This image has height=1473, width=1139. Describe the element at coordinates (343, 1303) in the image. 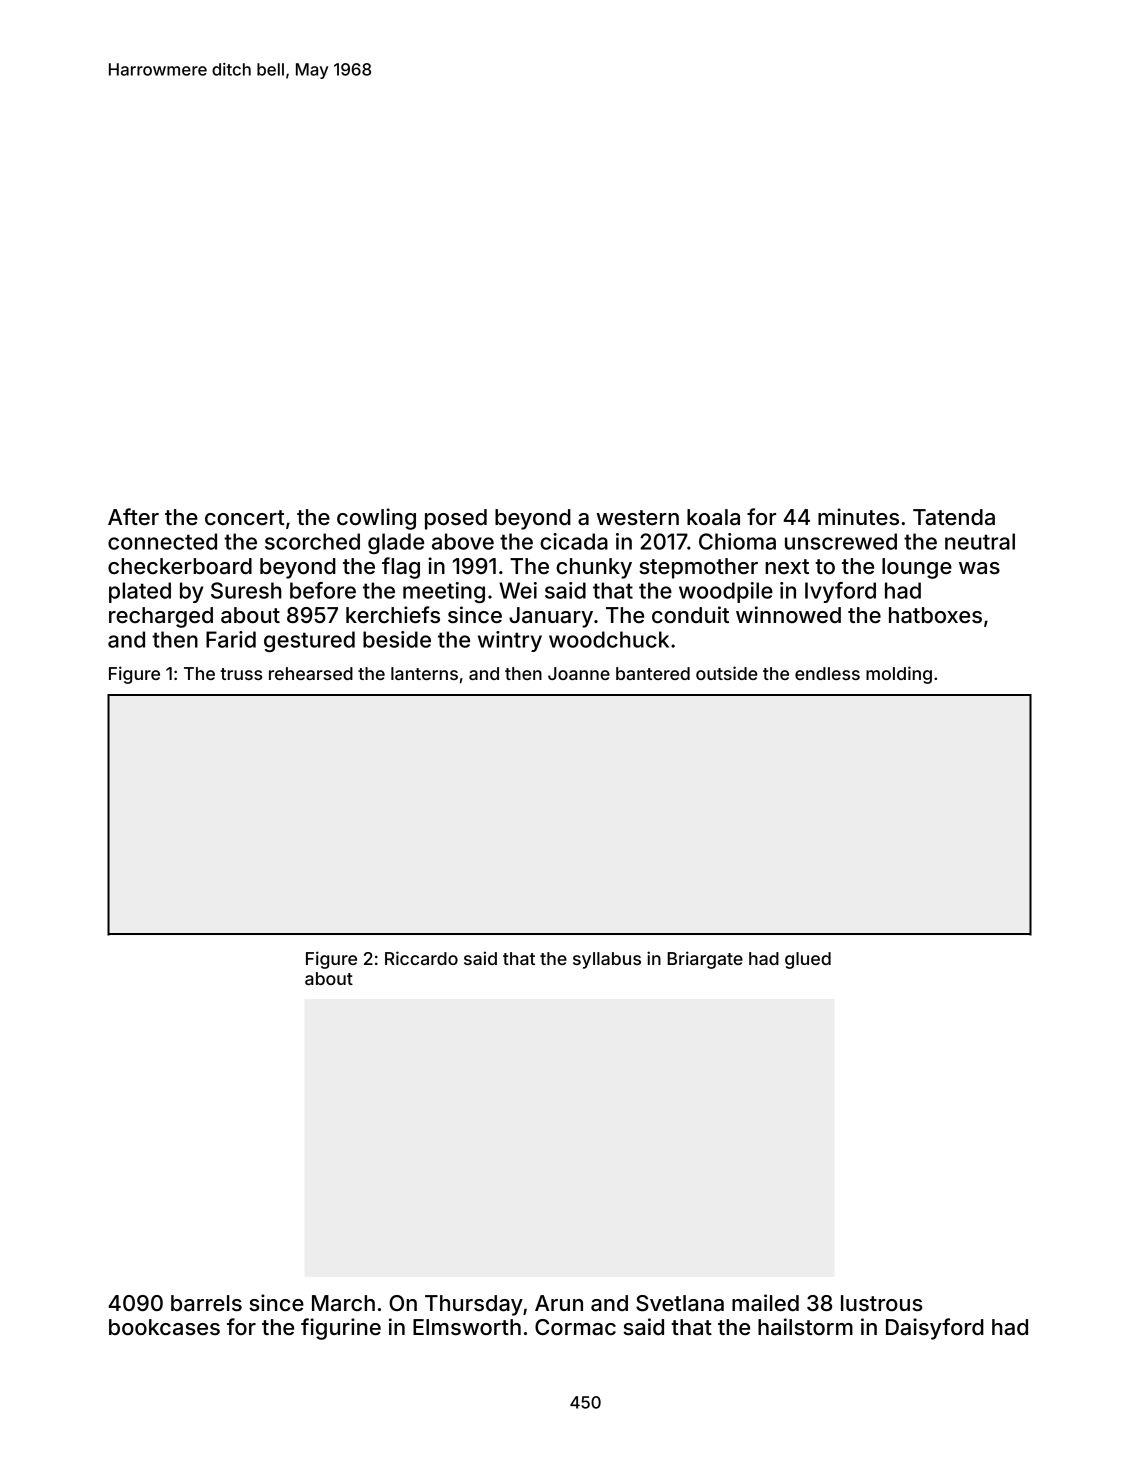

I see `March` at that location.
